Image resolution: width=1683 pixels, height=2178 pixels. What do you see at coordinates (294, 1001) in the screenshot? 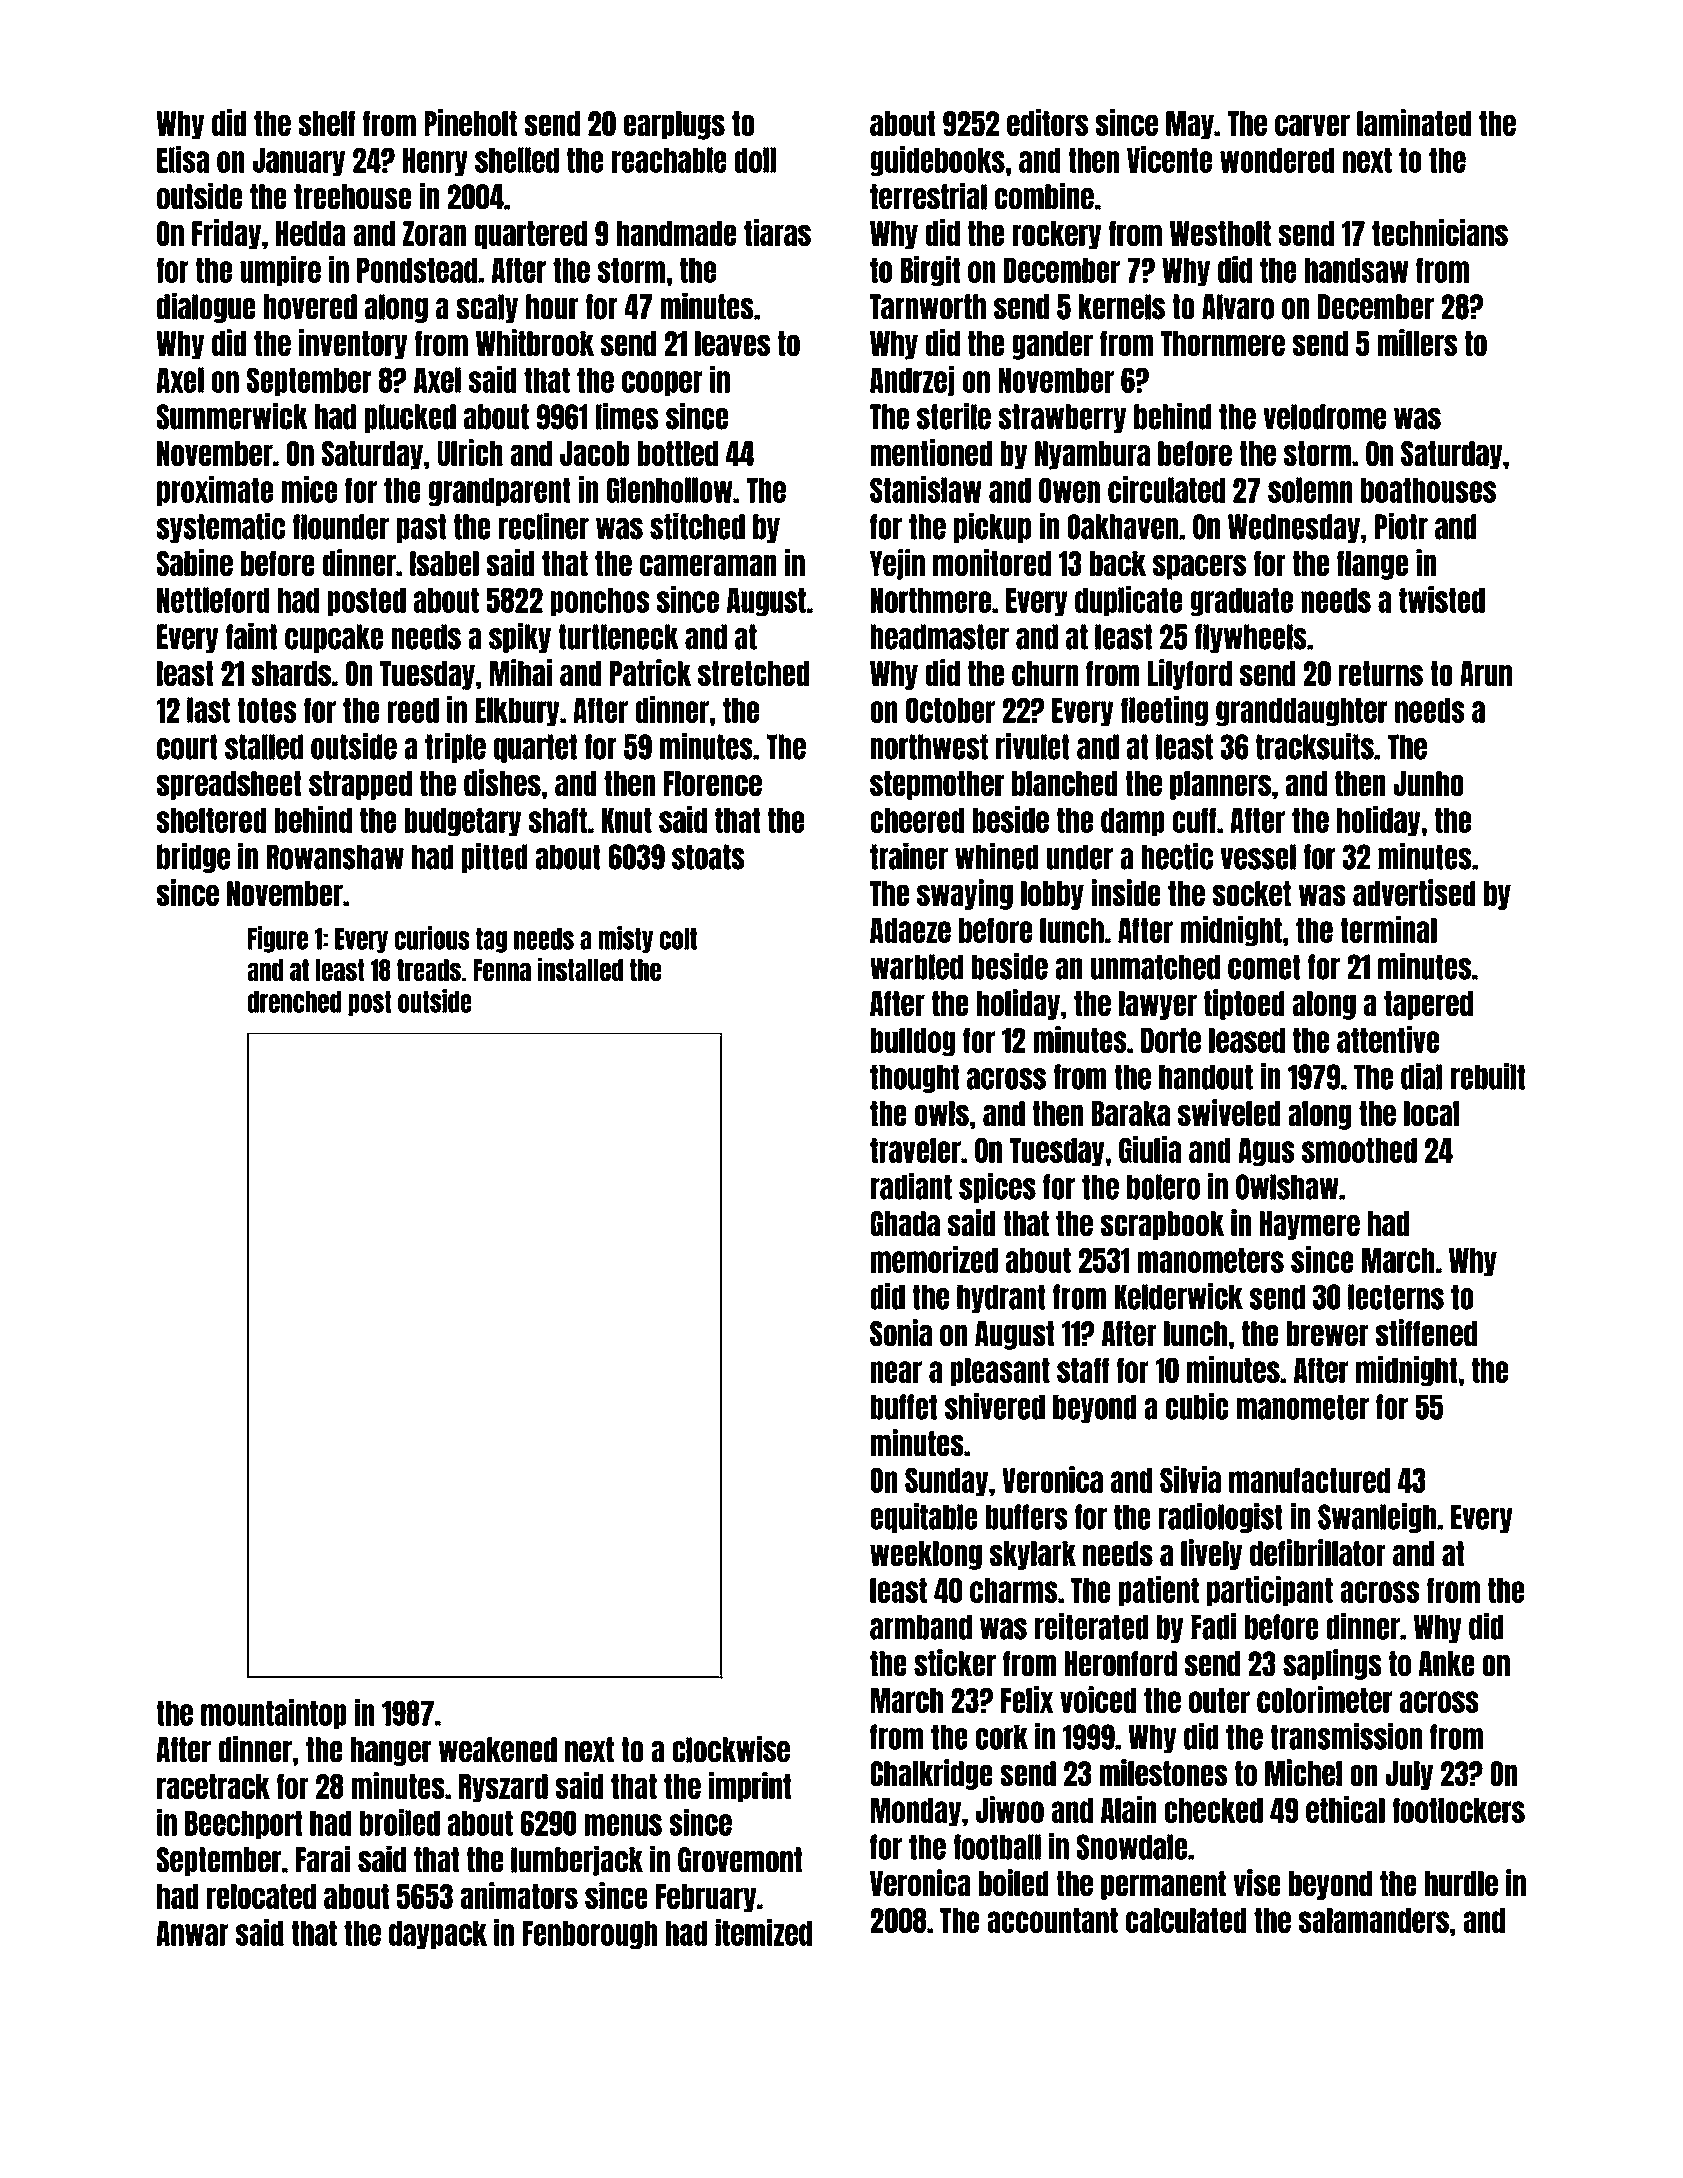
I see `drenched` at bounding box center [294, 1001].
